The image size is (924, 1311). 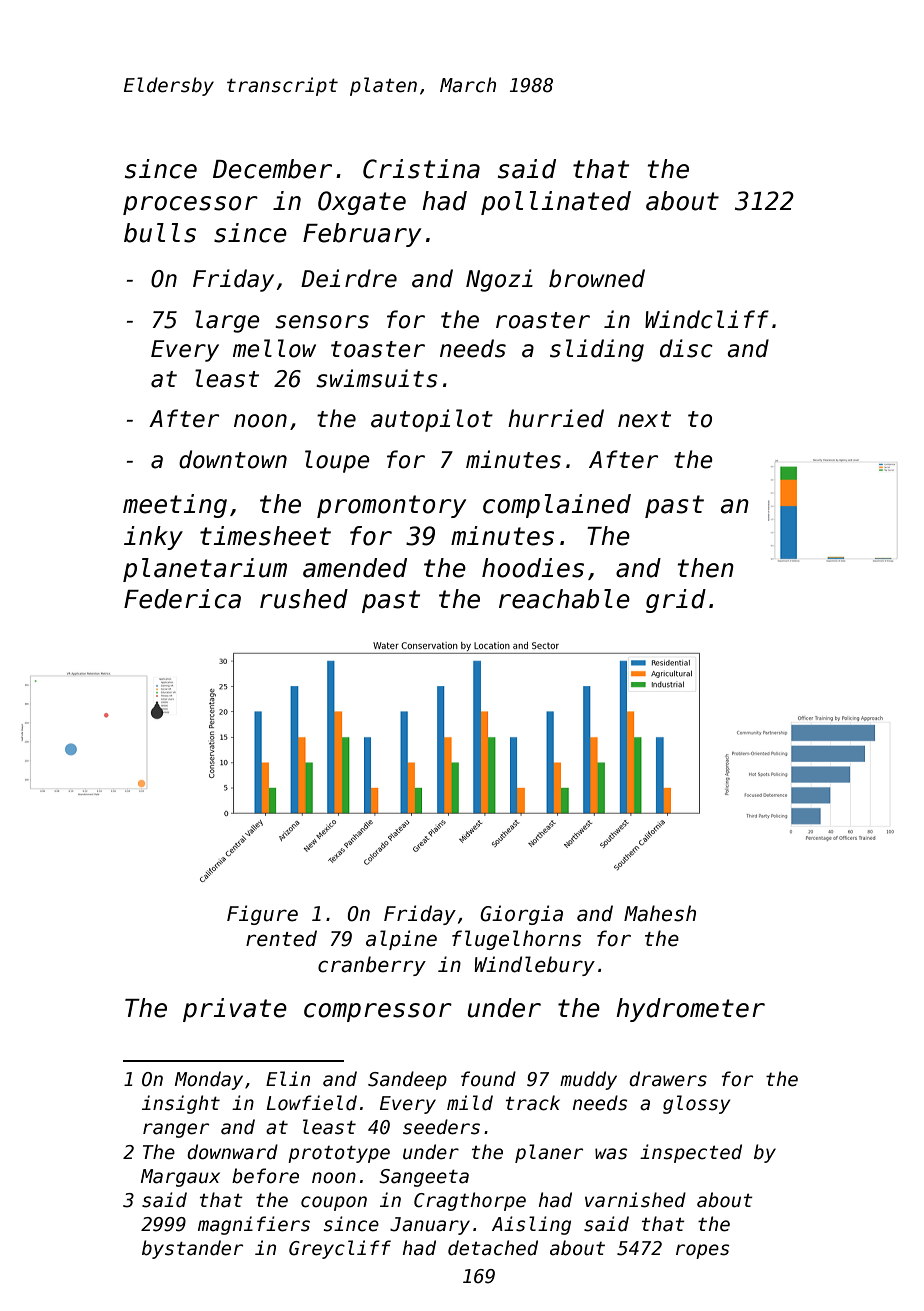 I want to click on meeting, so click(x=175, y=506).
